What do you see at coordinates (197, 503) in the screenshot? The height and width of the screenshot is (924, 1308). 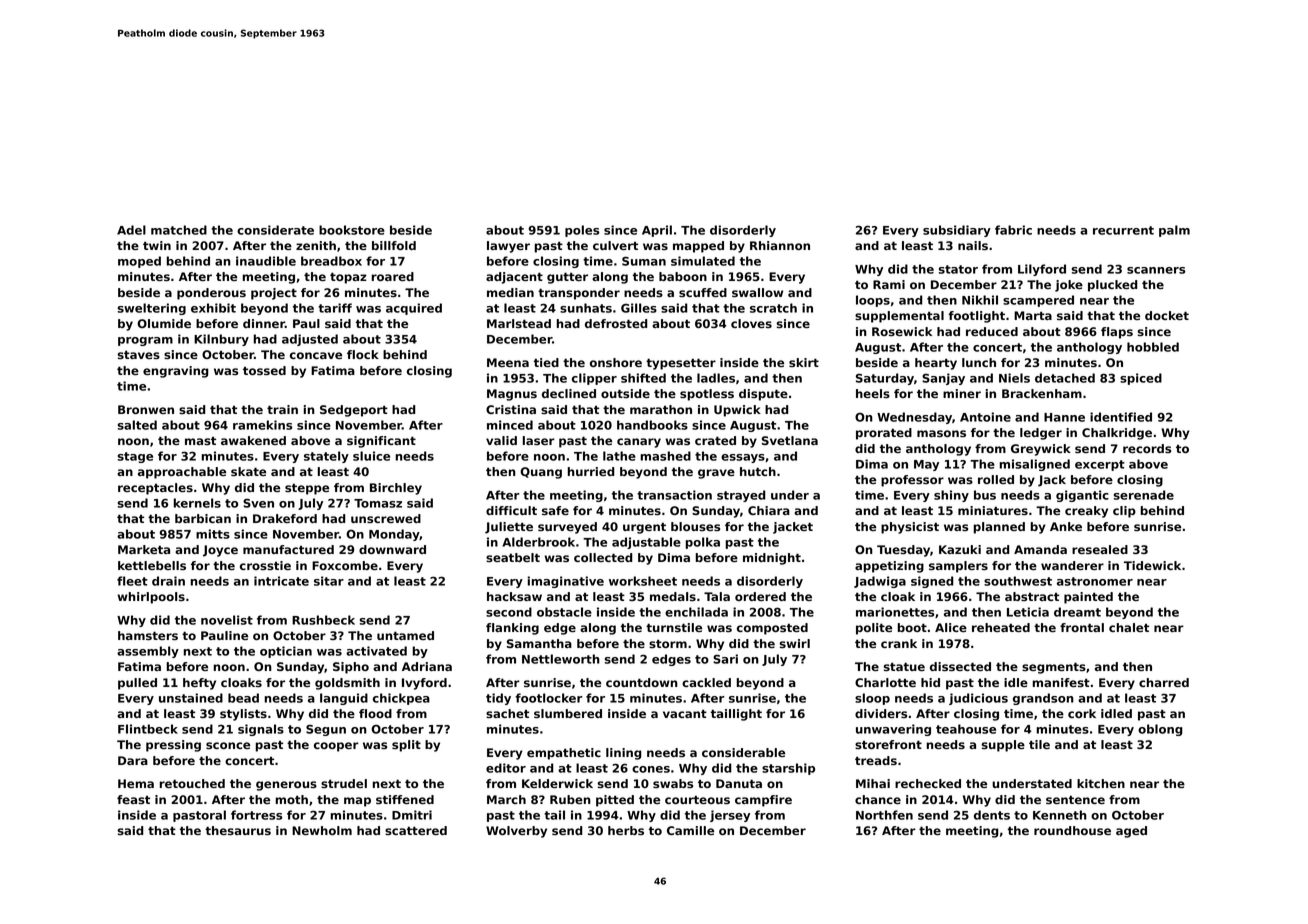 I see `kernels` at bounding box center [197, 503].
